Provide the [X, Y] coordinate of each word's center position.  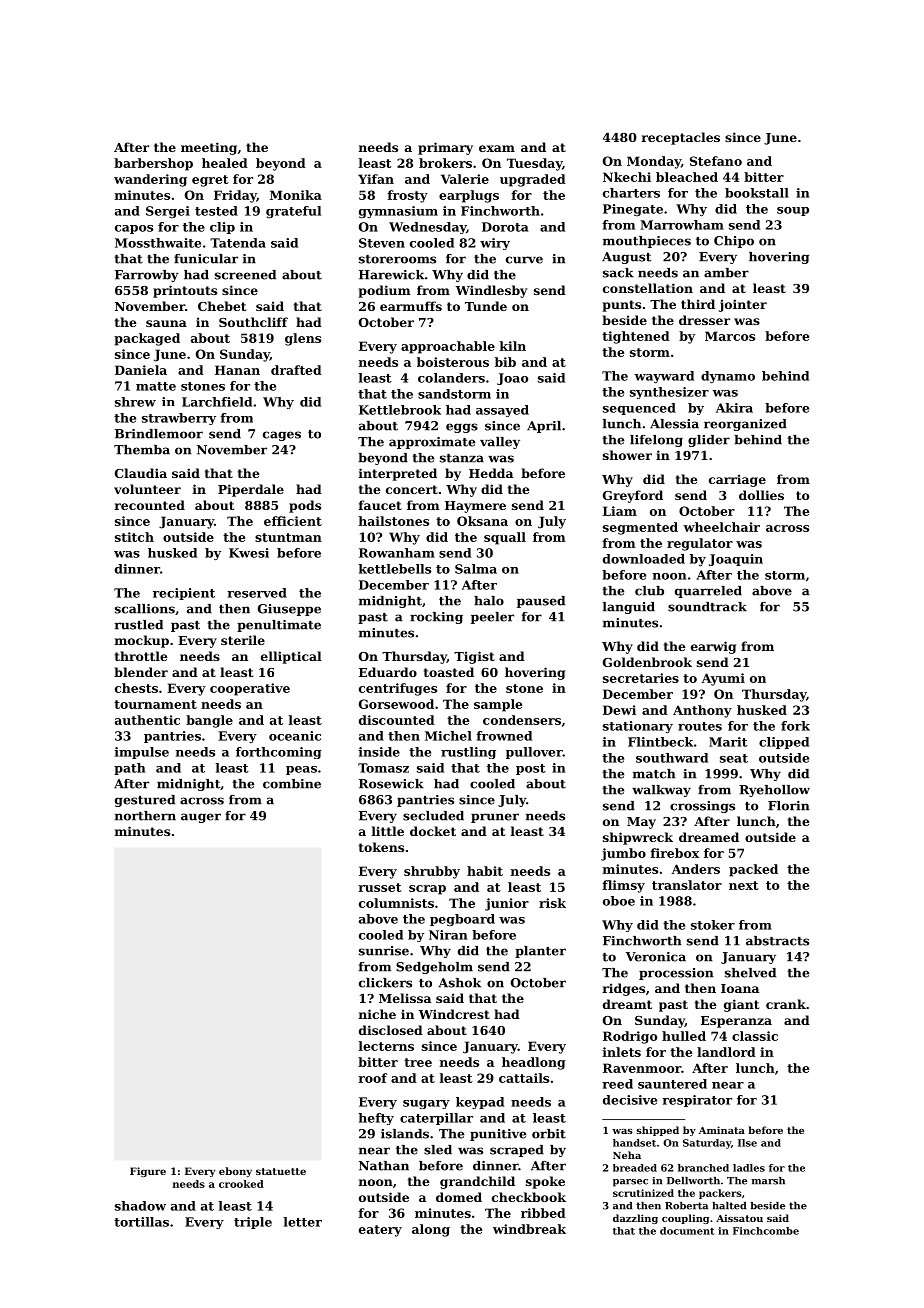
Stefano [716, 161]
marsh [768, 1181]
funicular [206, 259]
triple [253, 1223]
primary [445, 148]
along [431, 1230]
